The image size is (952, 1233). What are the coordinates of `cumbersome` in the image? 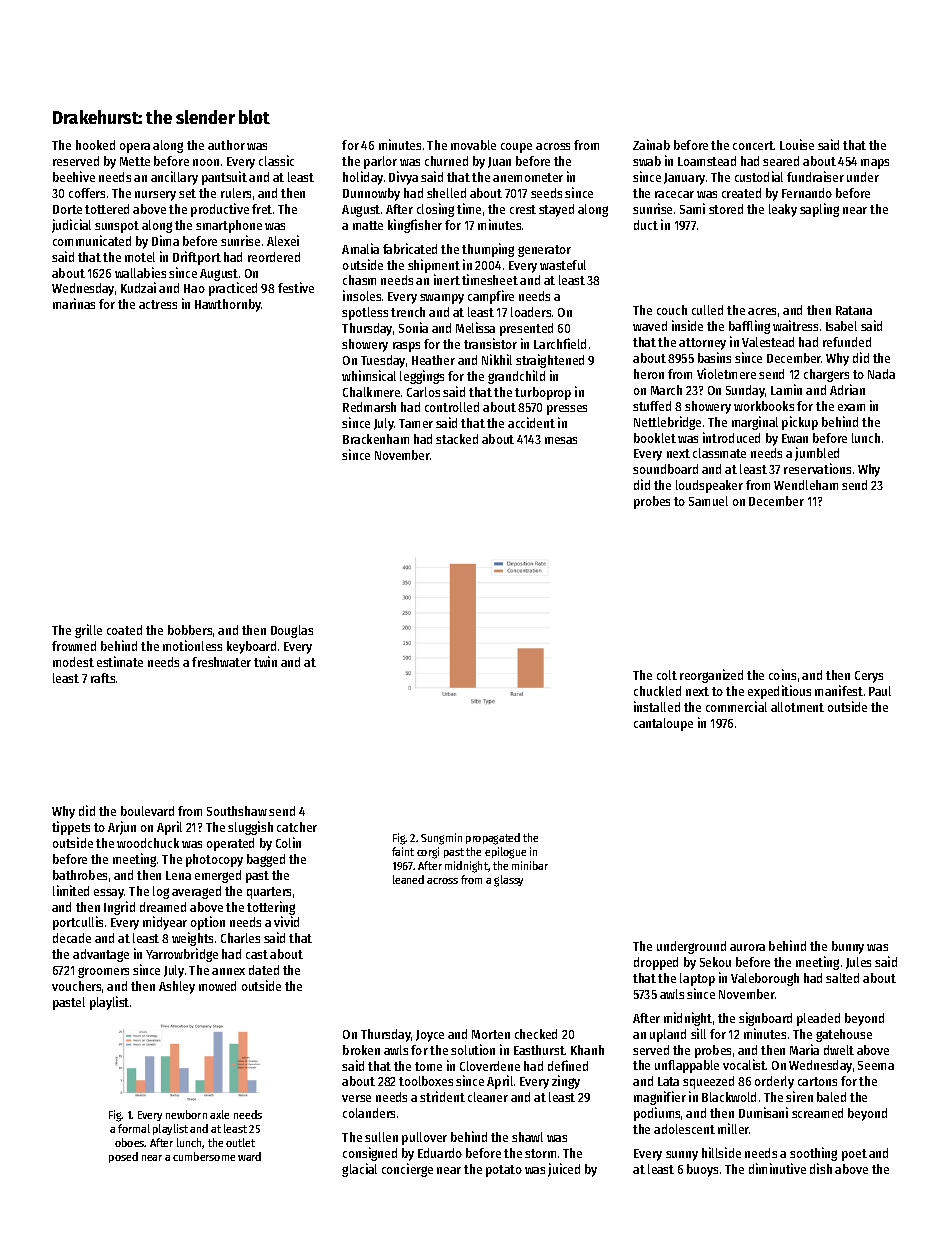 It's located at (204, 1156).
